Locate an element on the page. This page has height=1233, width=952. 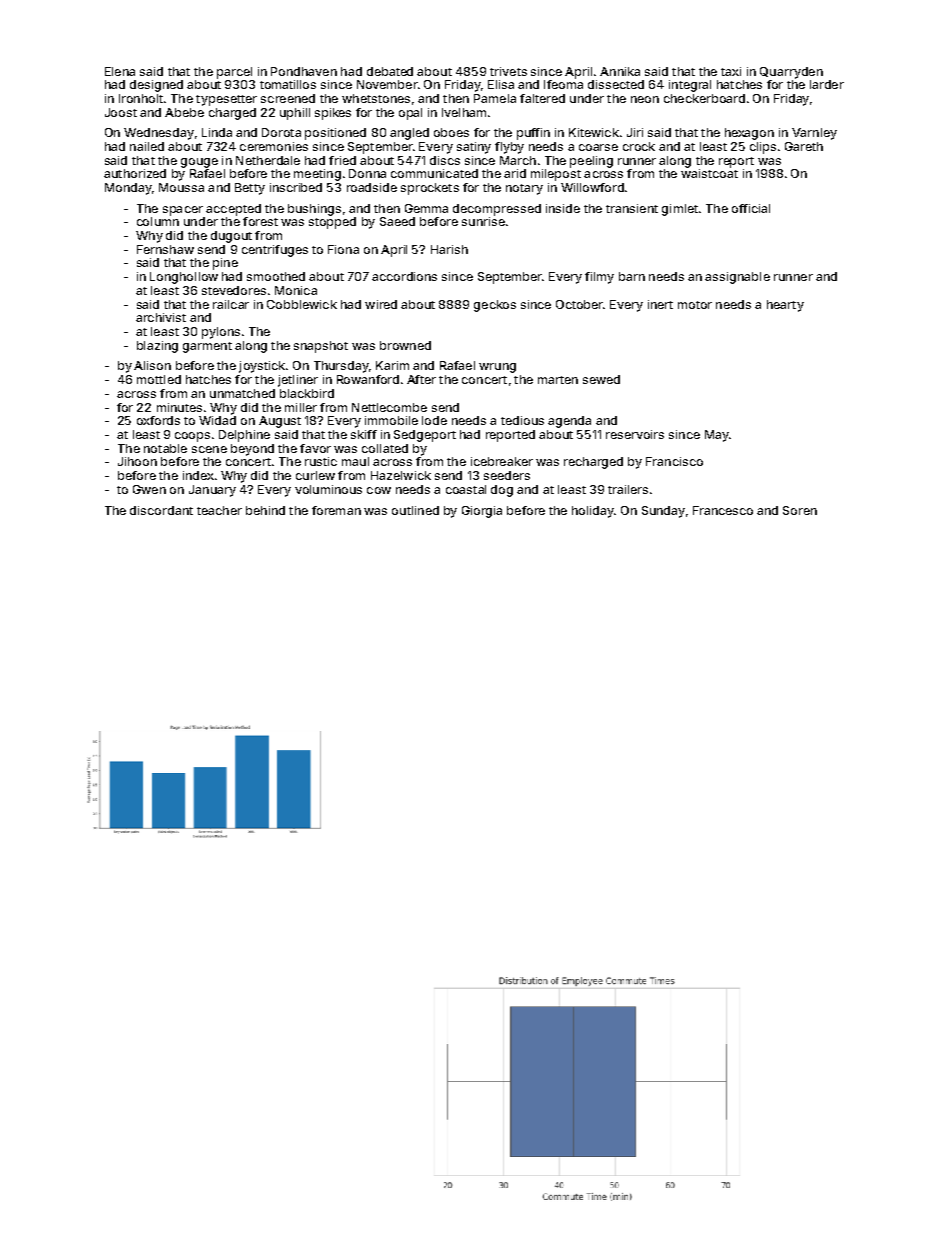
trivets is located at coordinates (508, 71).
